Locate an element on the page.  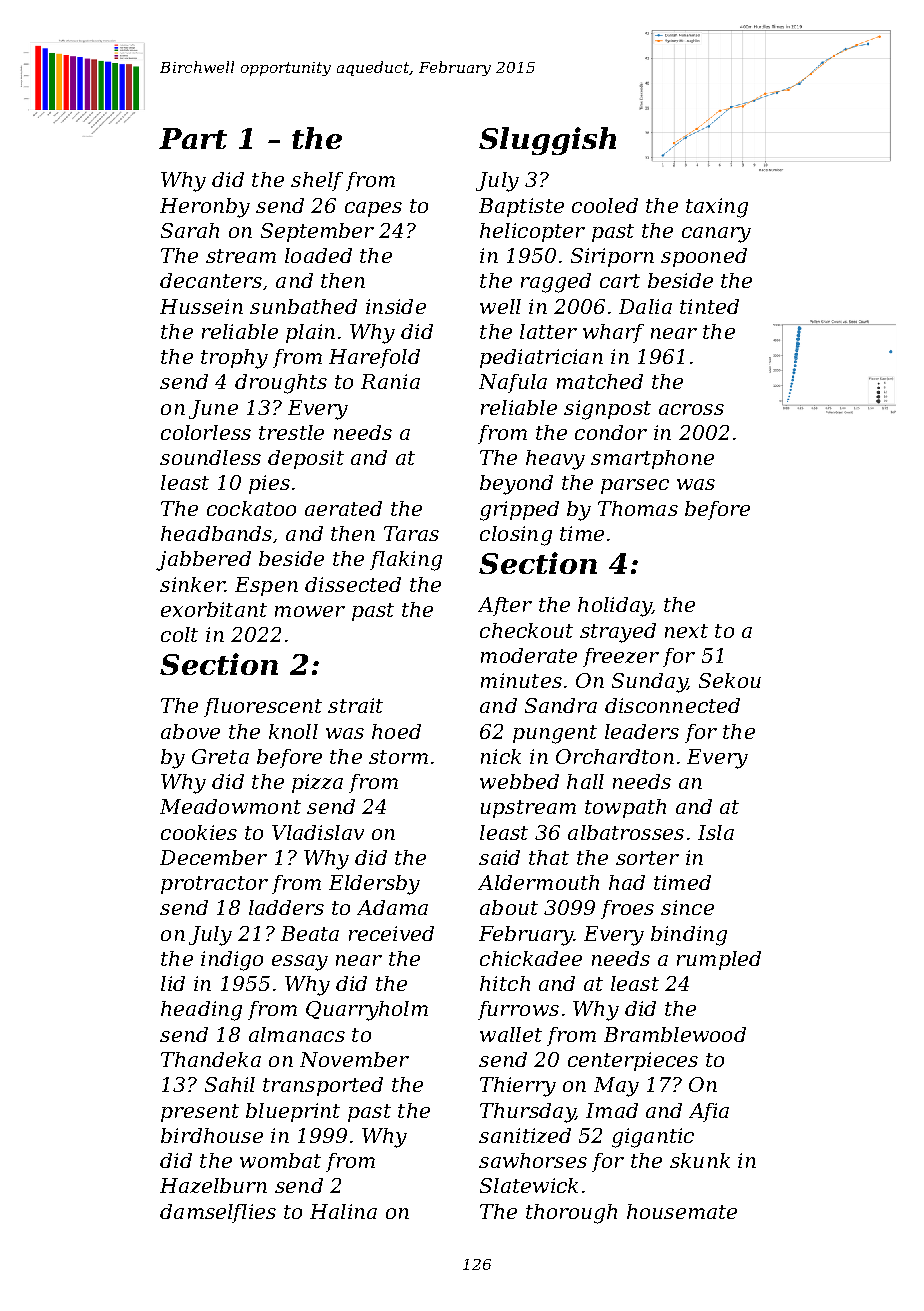
sinker is located at coordinates (192, 584).
